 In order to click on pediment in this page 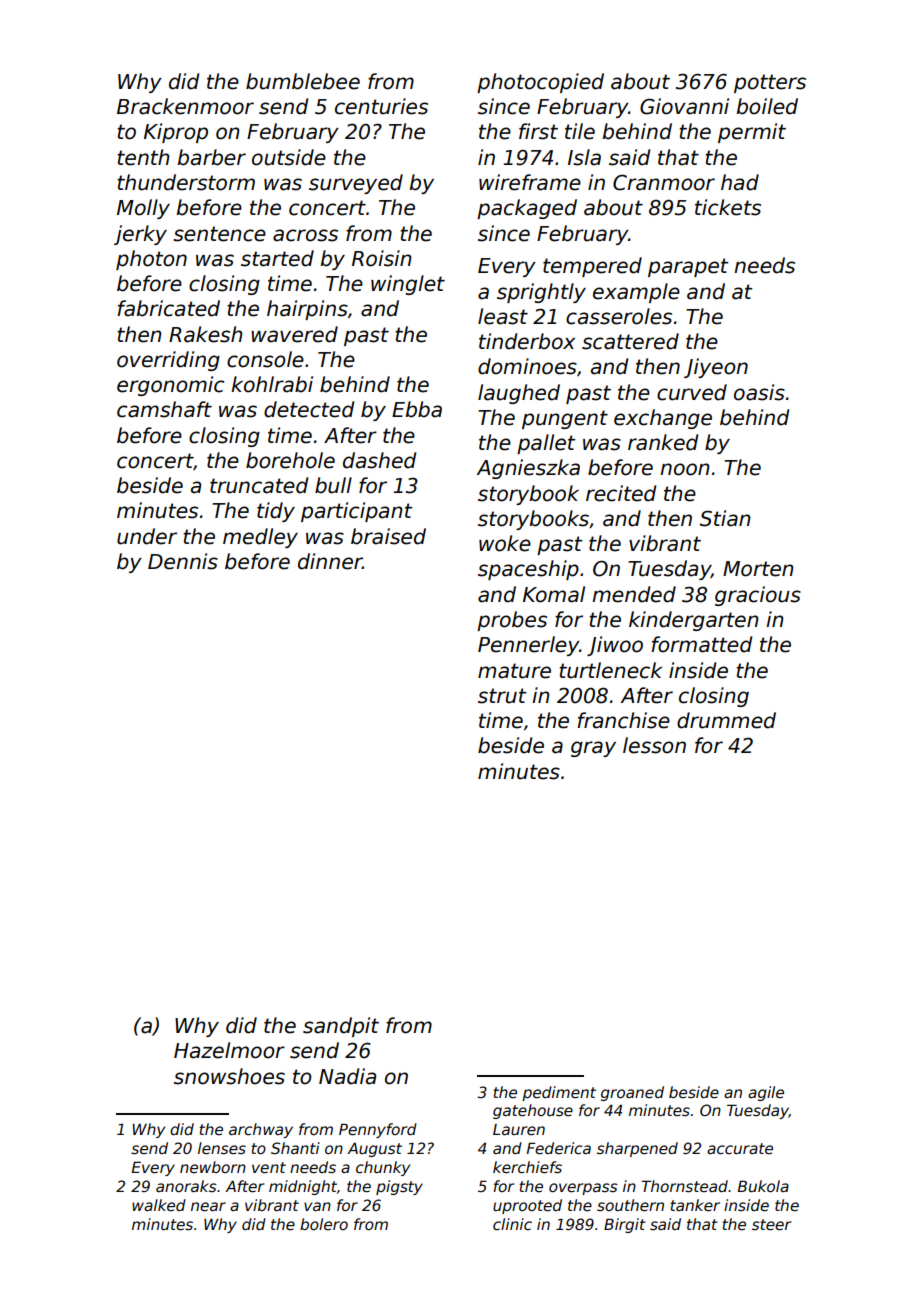, I will do `click(559, 1093)`.
